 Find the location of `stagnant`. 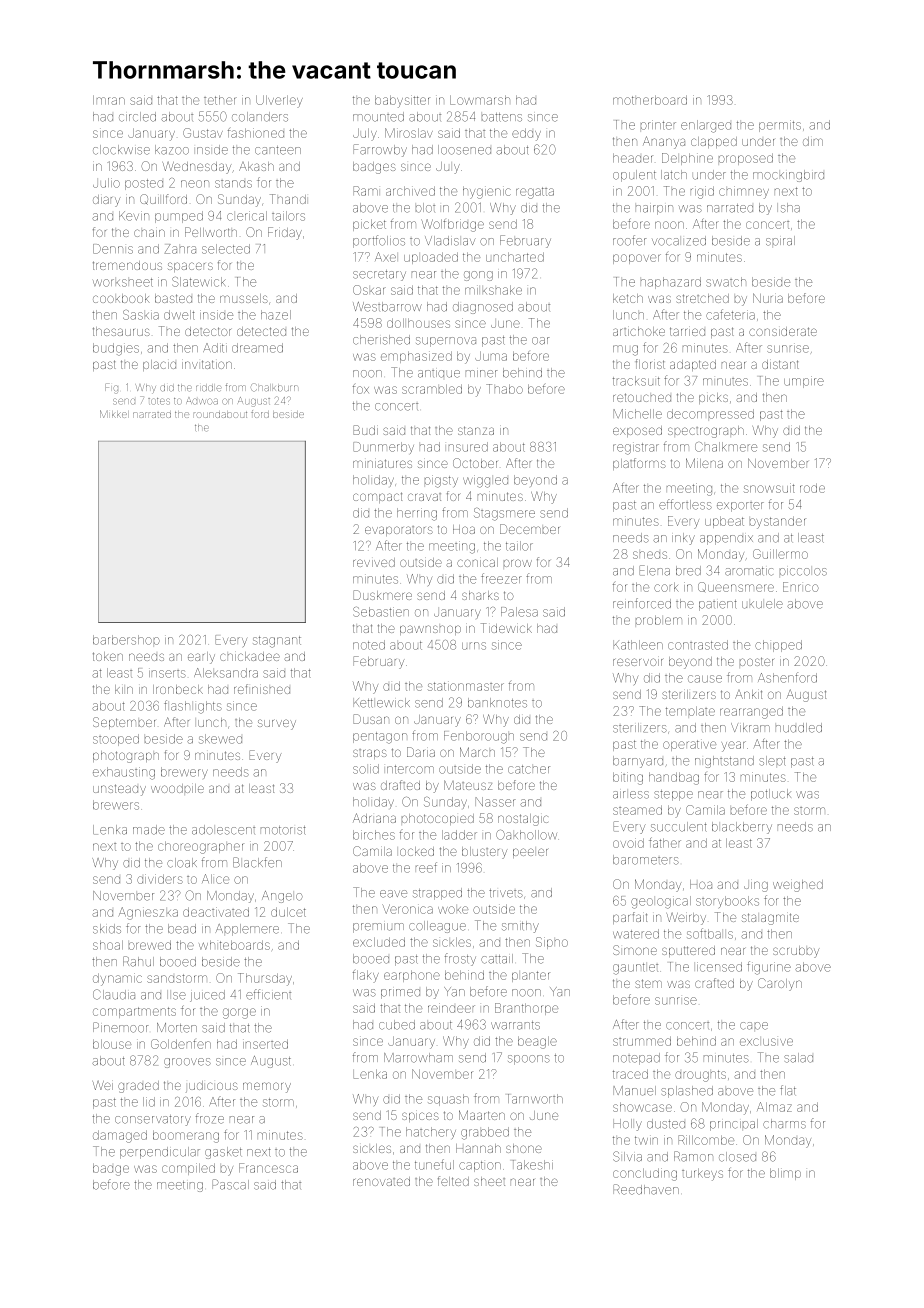

stagnant is located at coordinates (277, 642).
